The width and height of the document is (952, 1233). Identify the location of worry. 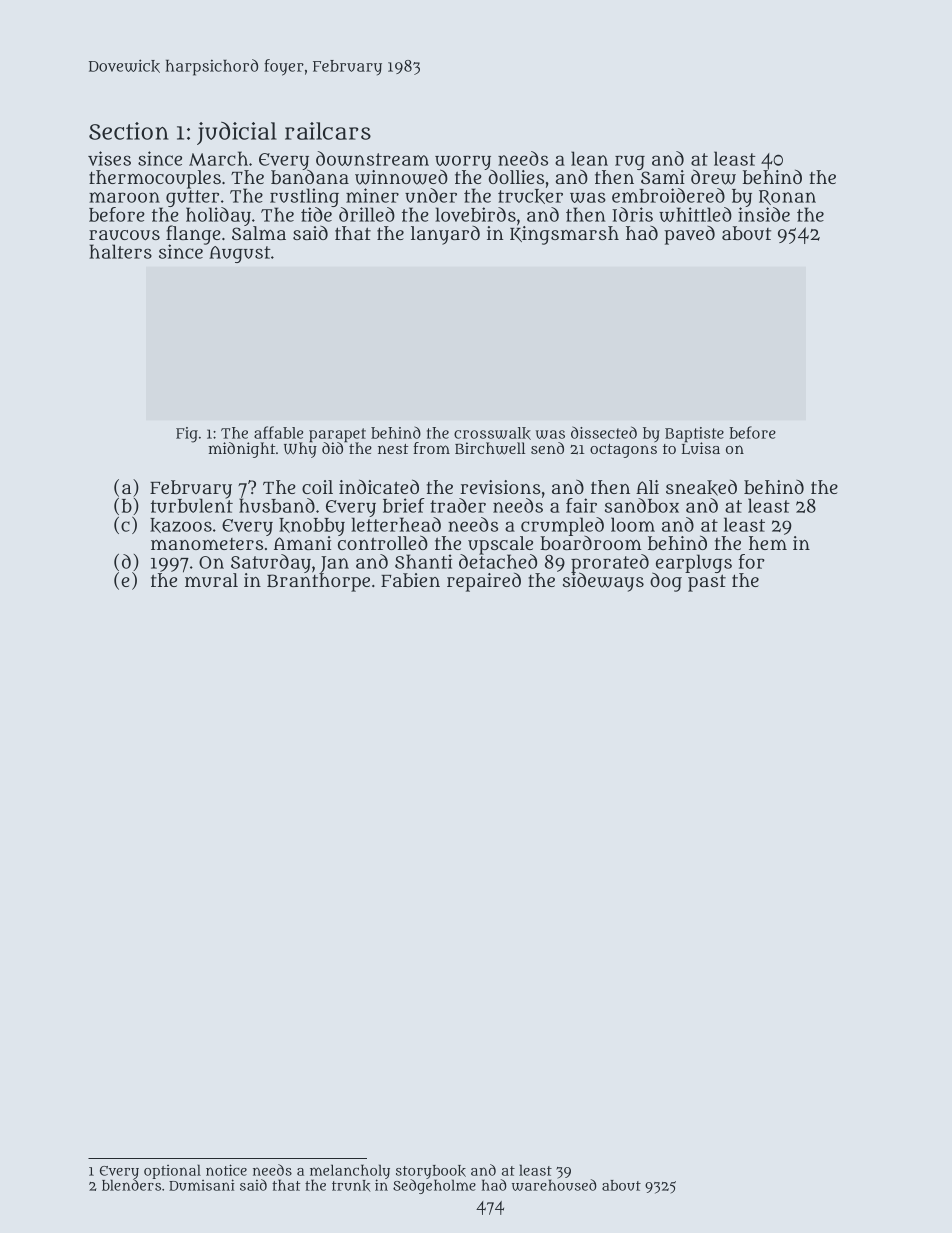
(463, 162).
